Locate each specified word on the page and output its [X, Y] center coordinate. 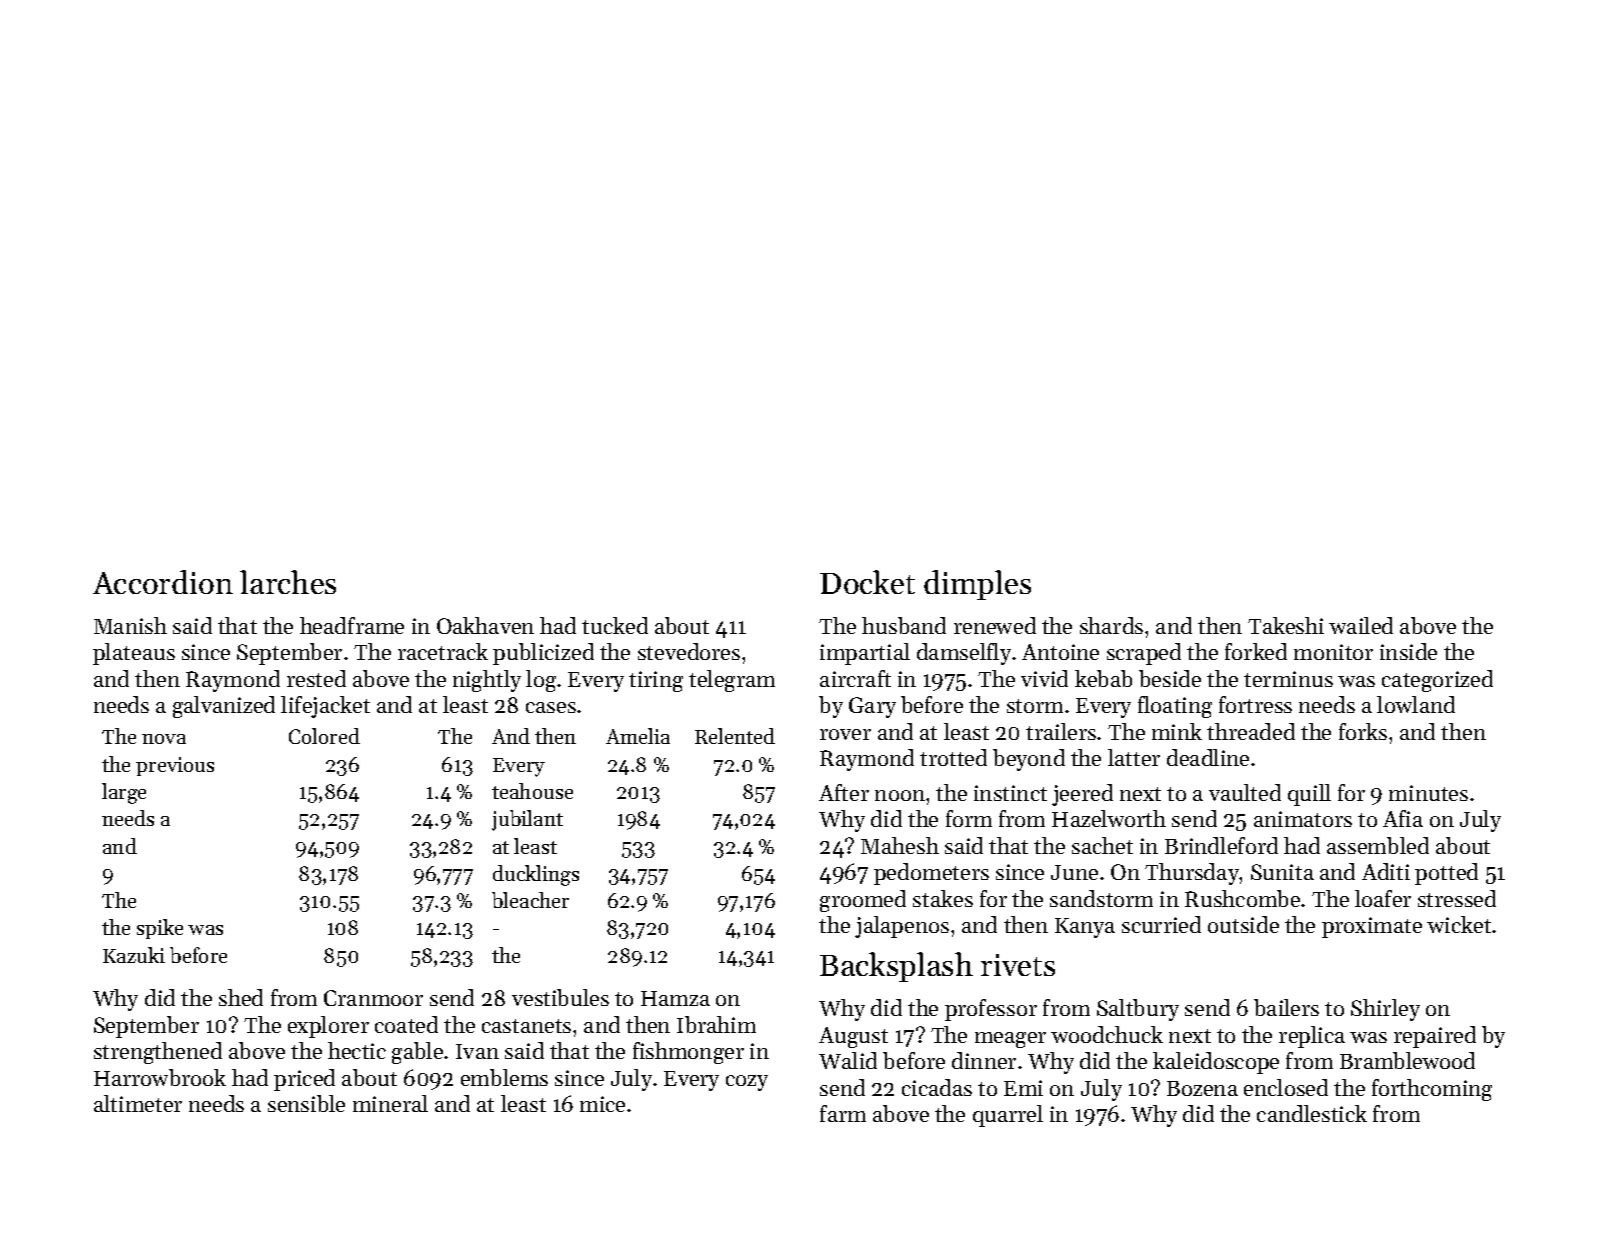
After [844, 792]
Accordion [163, 582]
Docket [867, 582]
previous [175, 766]
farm [843, 1113]
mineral [390, 1103]
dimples [977, 585]
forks [1363, 731]
